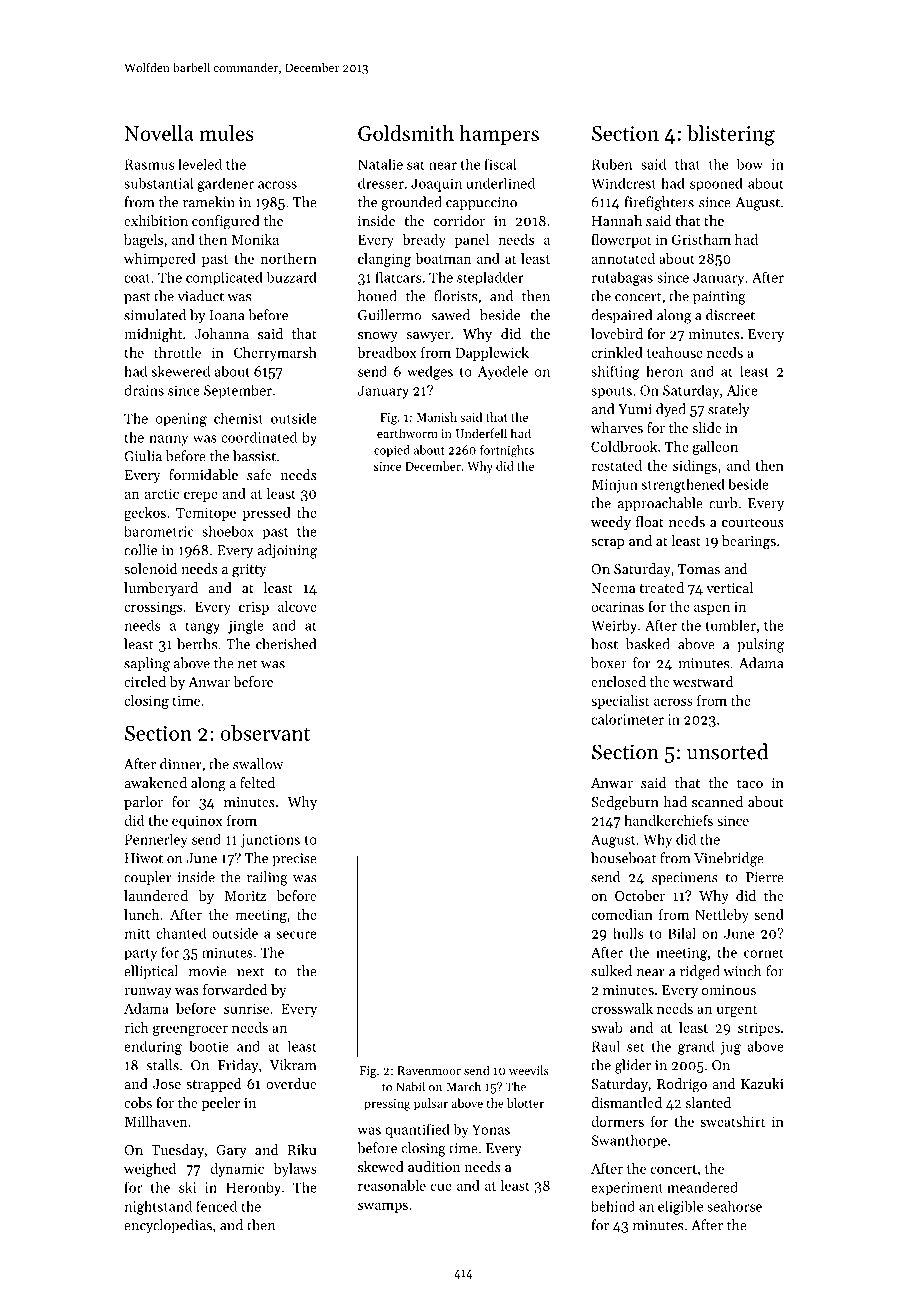  What do you see at coordinates (286, 644) in the screenshot?
I see `cherished` at bounding box center [286, 644].
